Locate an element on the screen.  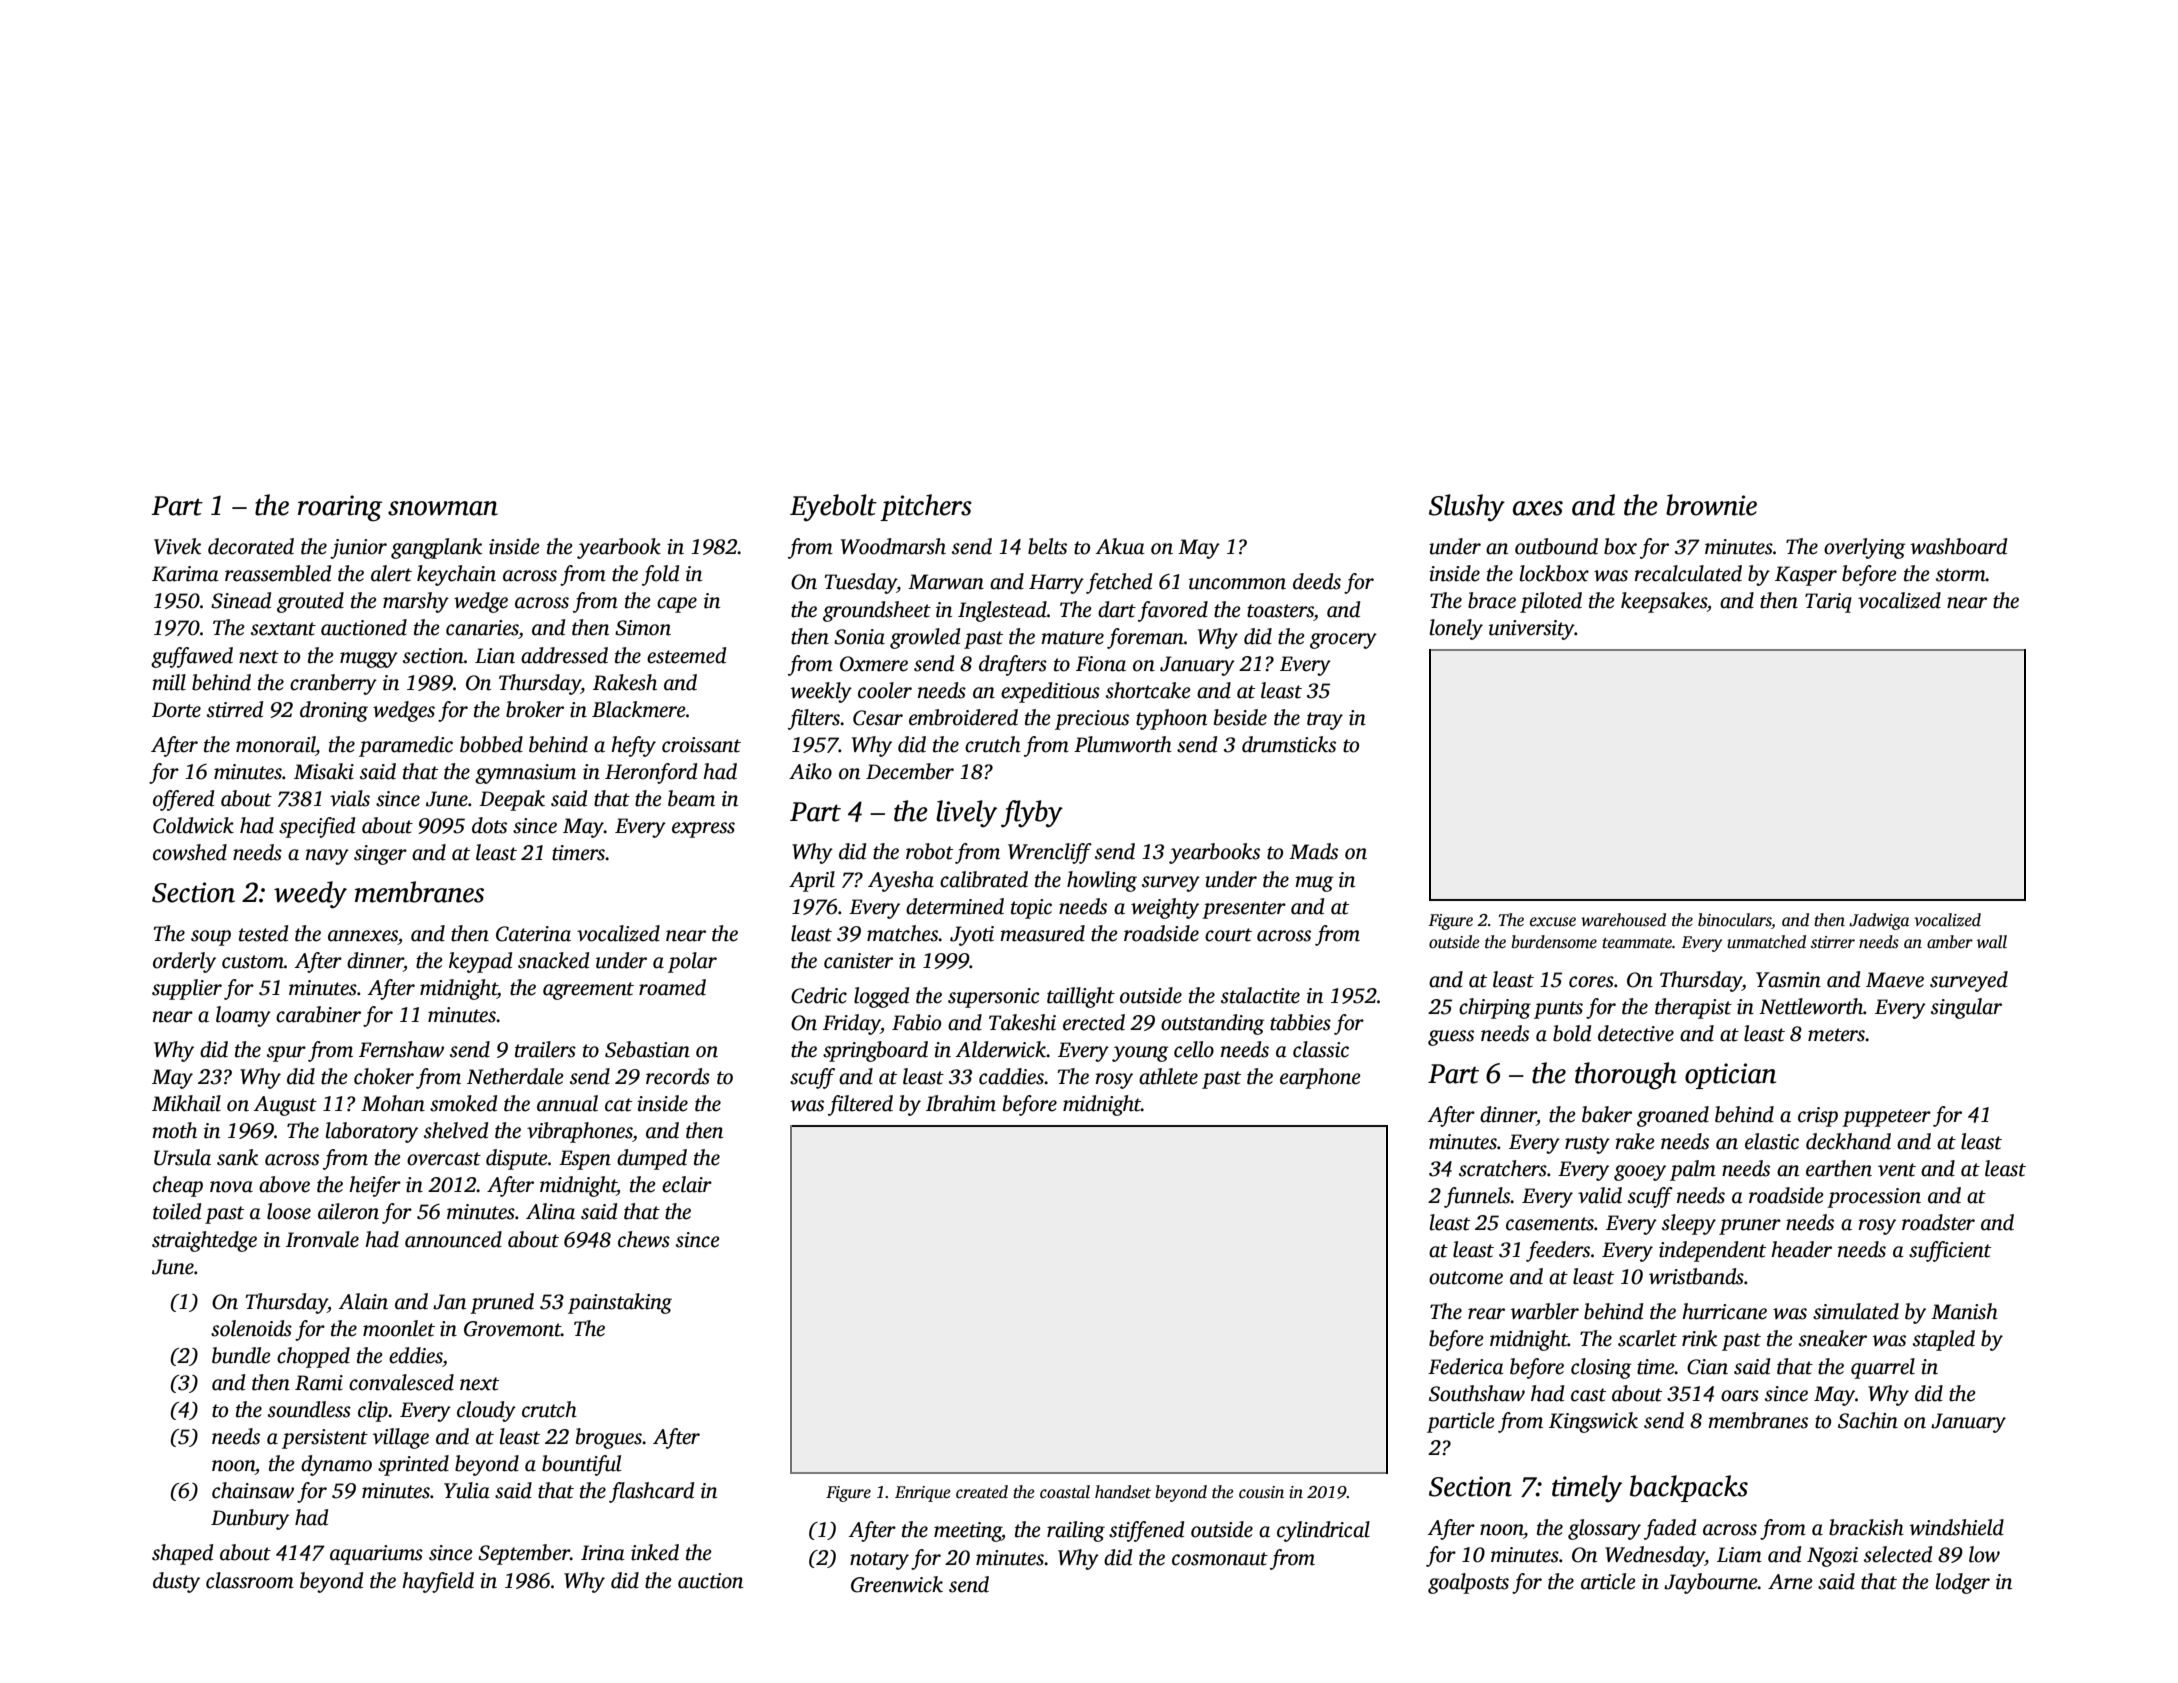
express is located at coordinates (703, 830).
